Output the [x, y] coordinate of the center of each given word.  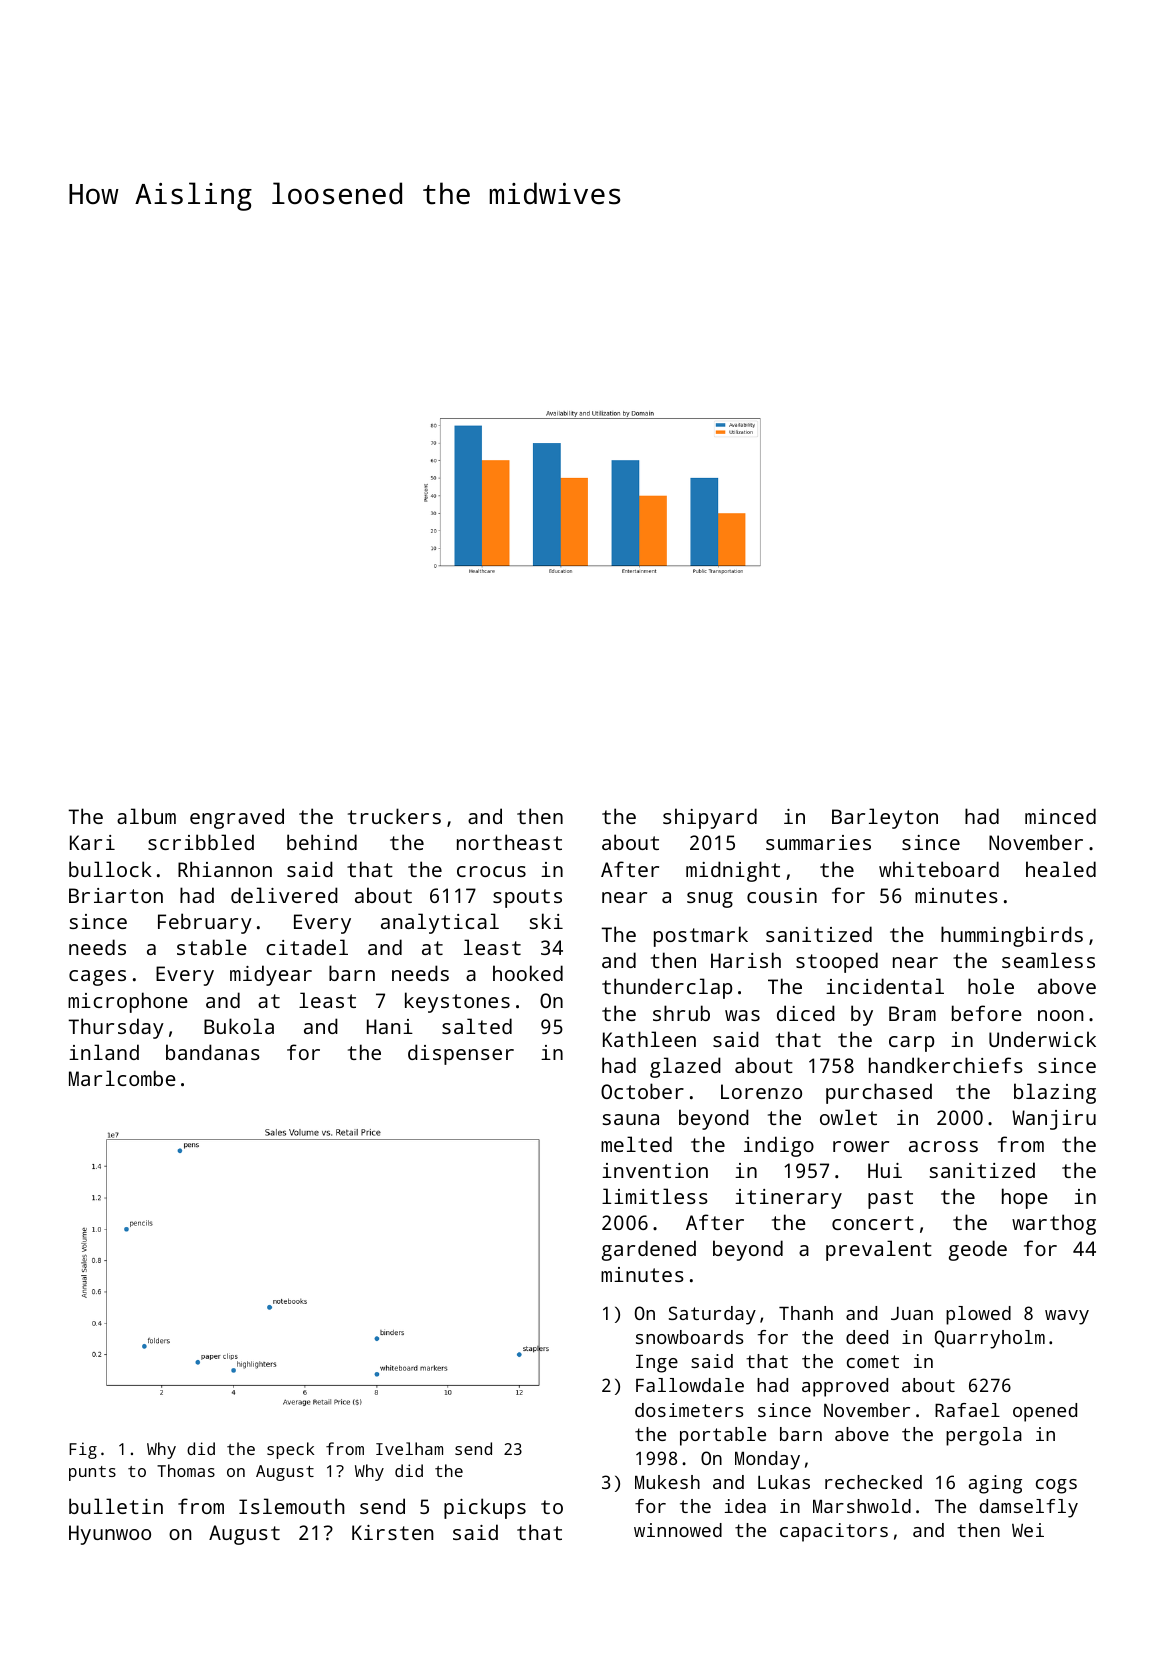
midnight [733, 871]
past [890, 1199]
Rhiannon [225, 869]
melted [636, 1144]
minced [1060, 816]
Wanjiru [1054, 1120]
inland [104, 1052]
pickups [485, 1508]
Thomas [186, 1470]
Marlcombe [122, 1078]
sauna [630, 1119]
